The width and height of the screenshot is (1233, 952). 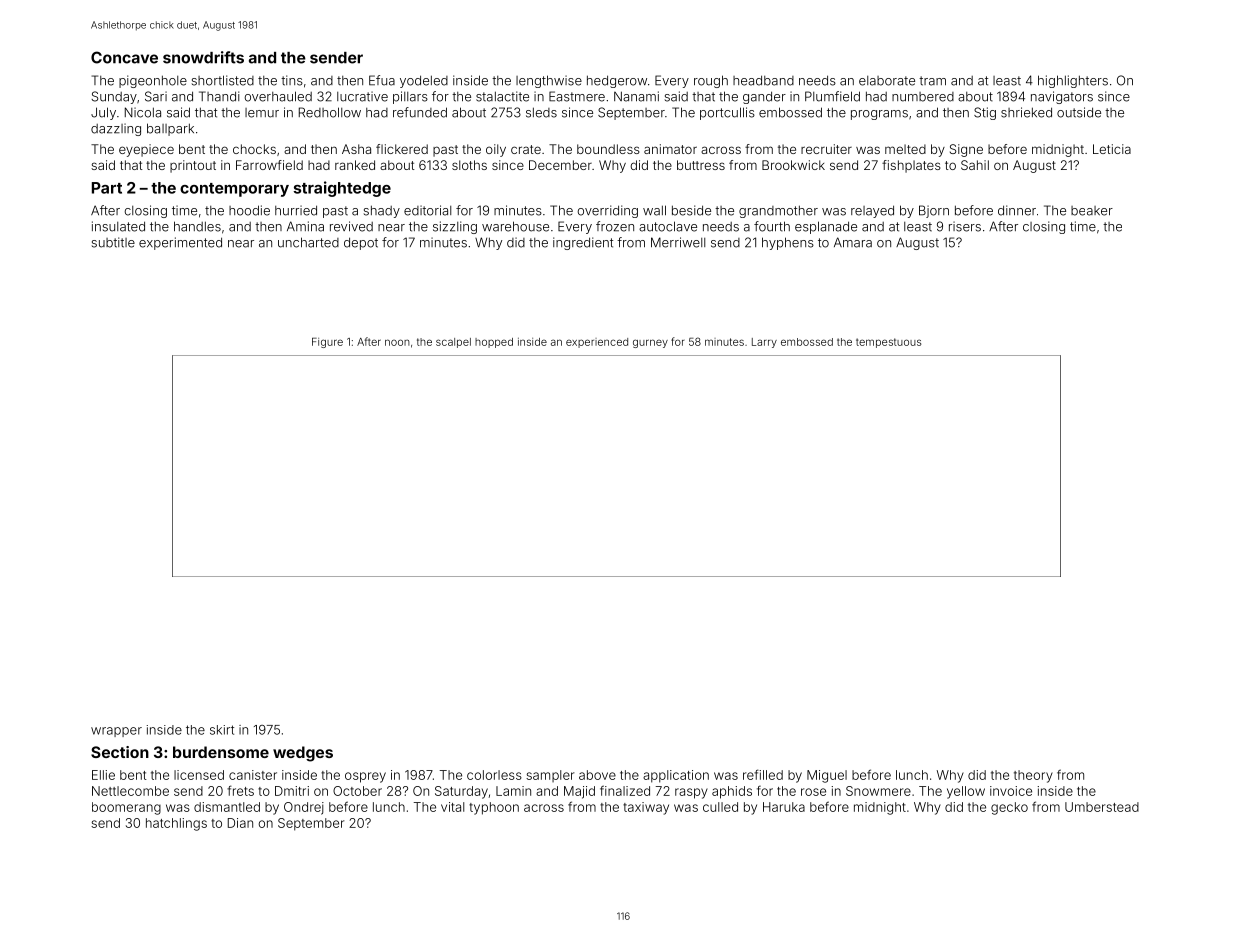 What do you see at coordinates (720, 807) in the screenshot?
I see `culled` at bounding box center [720, 807].
